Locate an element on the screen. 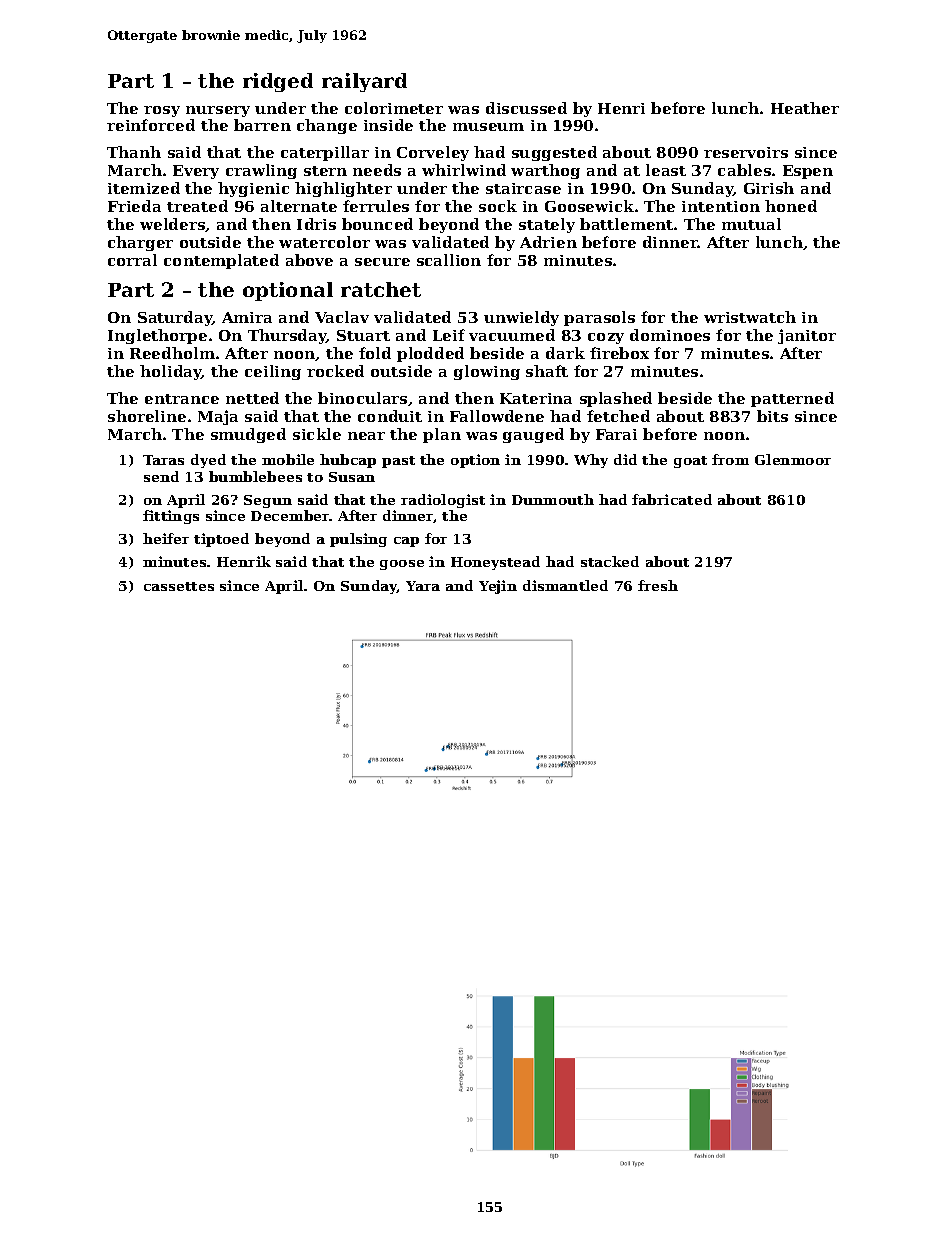  Farai is located at coordinates (616, 434).
